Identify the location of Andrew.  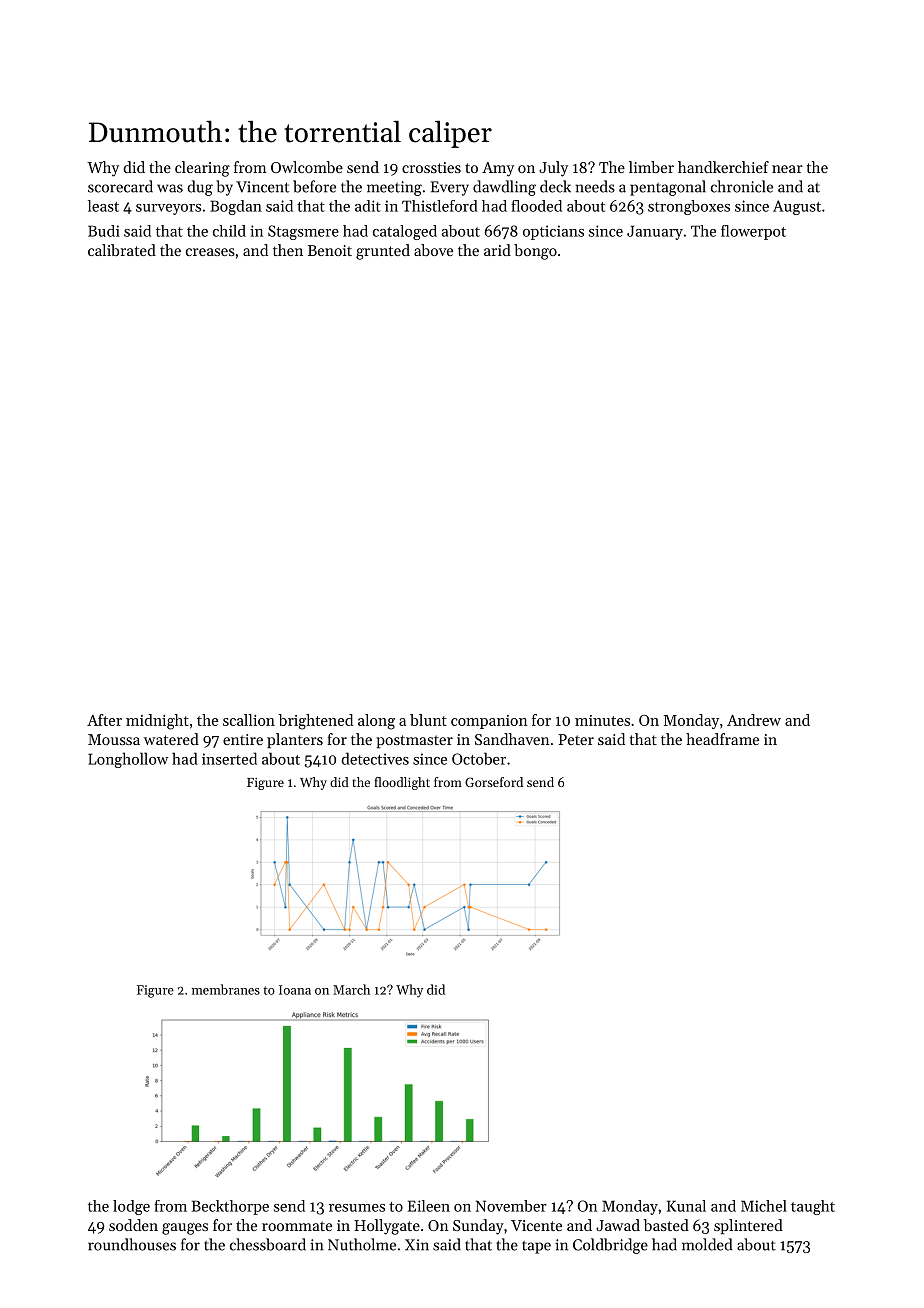
(754, 720).
